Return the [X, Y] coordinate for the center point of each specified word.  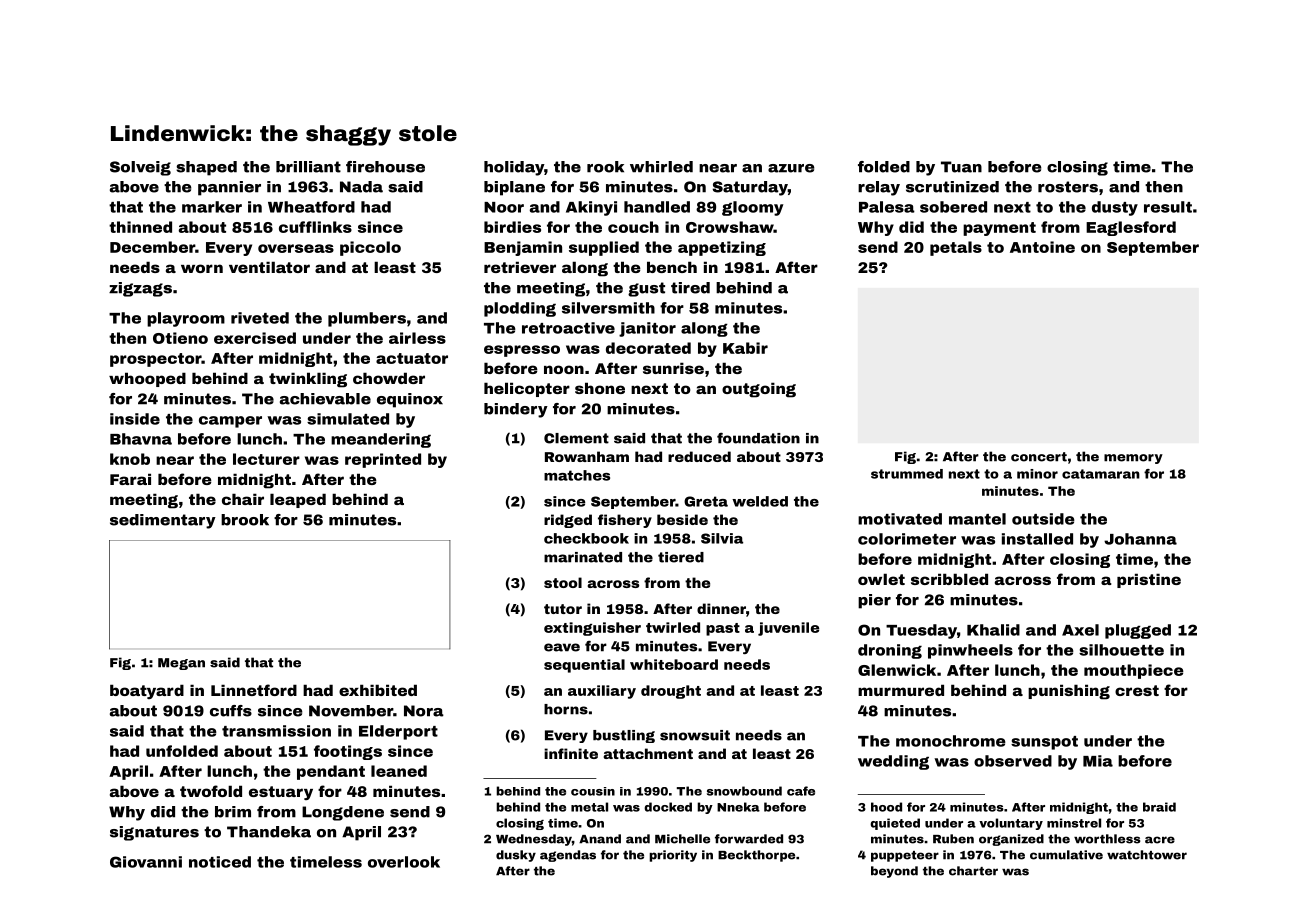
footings [348, 752]
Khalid [993, 630]
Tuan [961, 167]
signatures [154, 833]
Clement [576, 438]
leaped [298, 500]
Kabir [745, 348]
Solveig [140, 168]
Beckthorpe [756, 856]
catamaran [1101, 474]
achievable [325, 399]
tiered [681, 557]
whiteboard [674, 664]
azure [791, 168]
